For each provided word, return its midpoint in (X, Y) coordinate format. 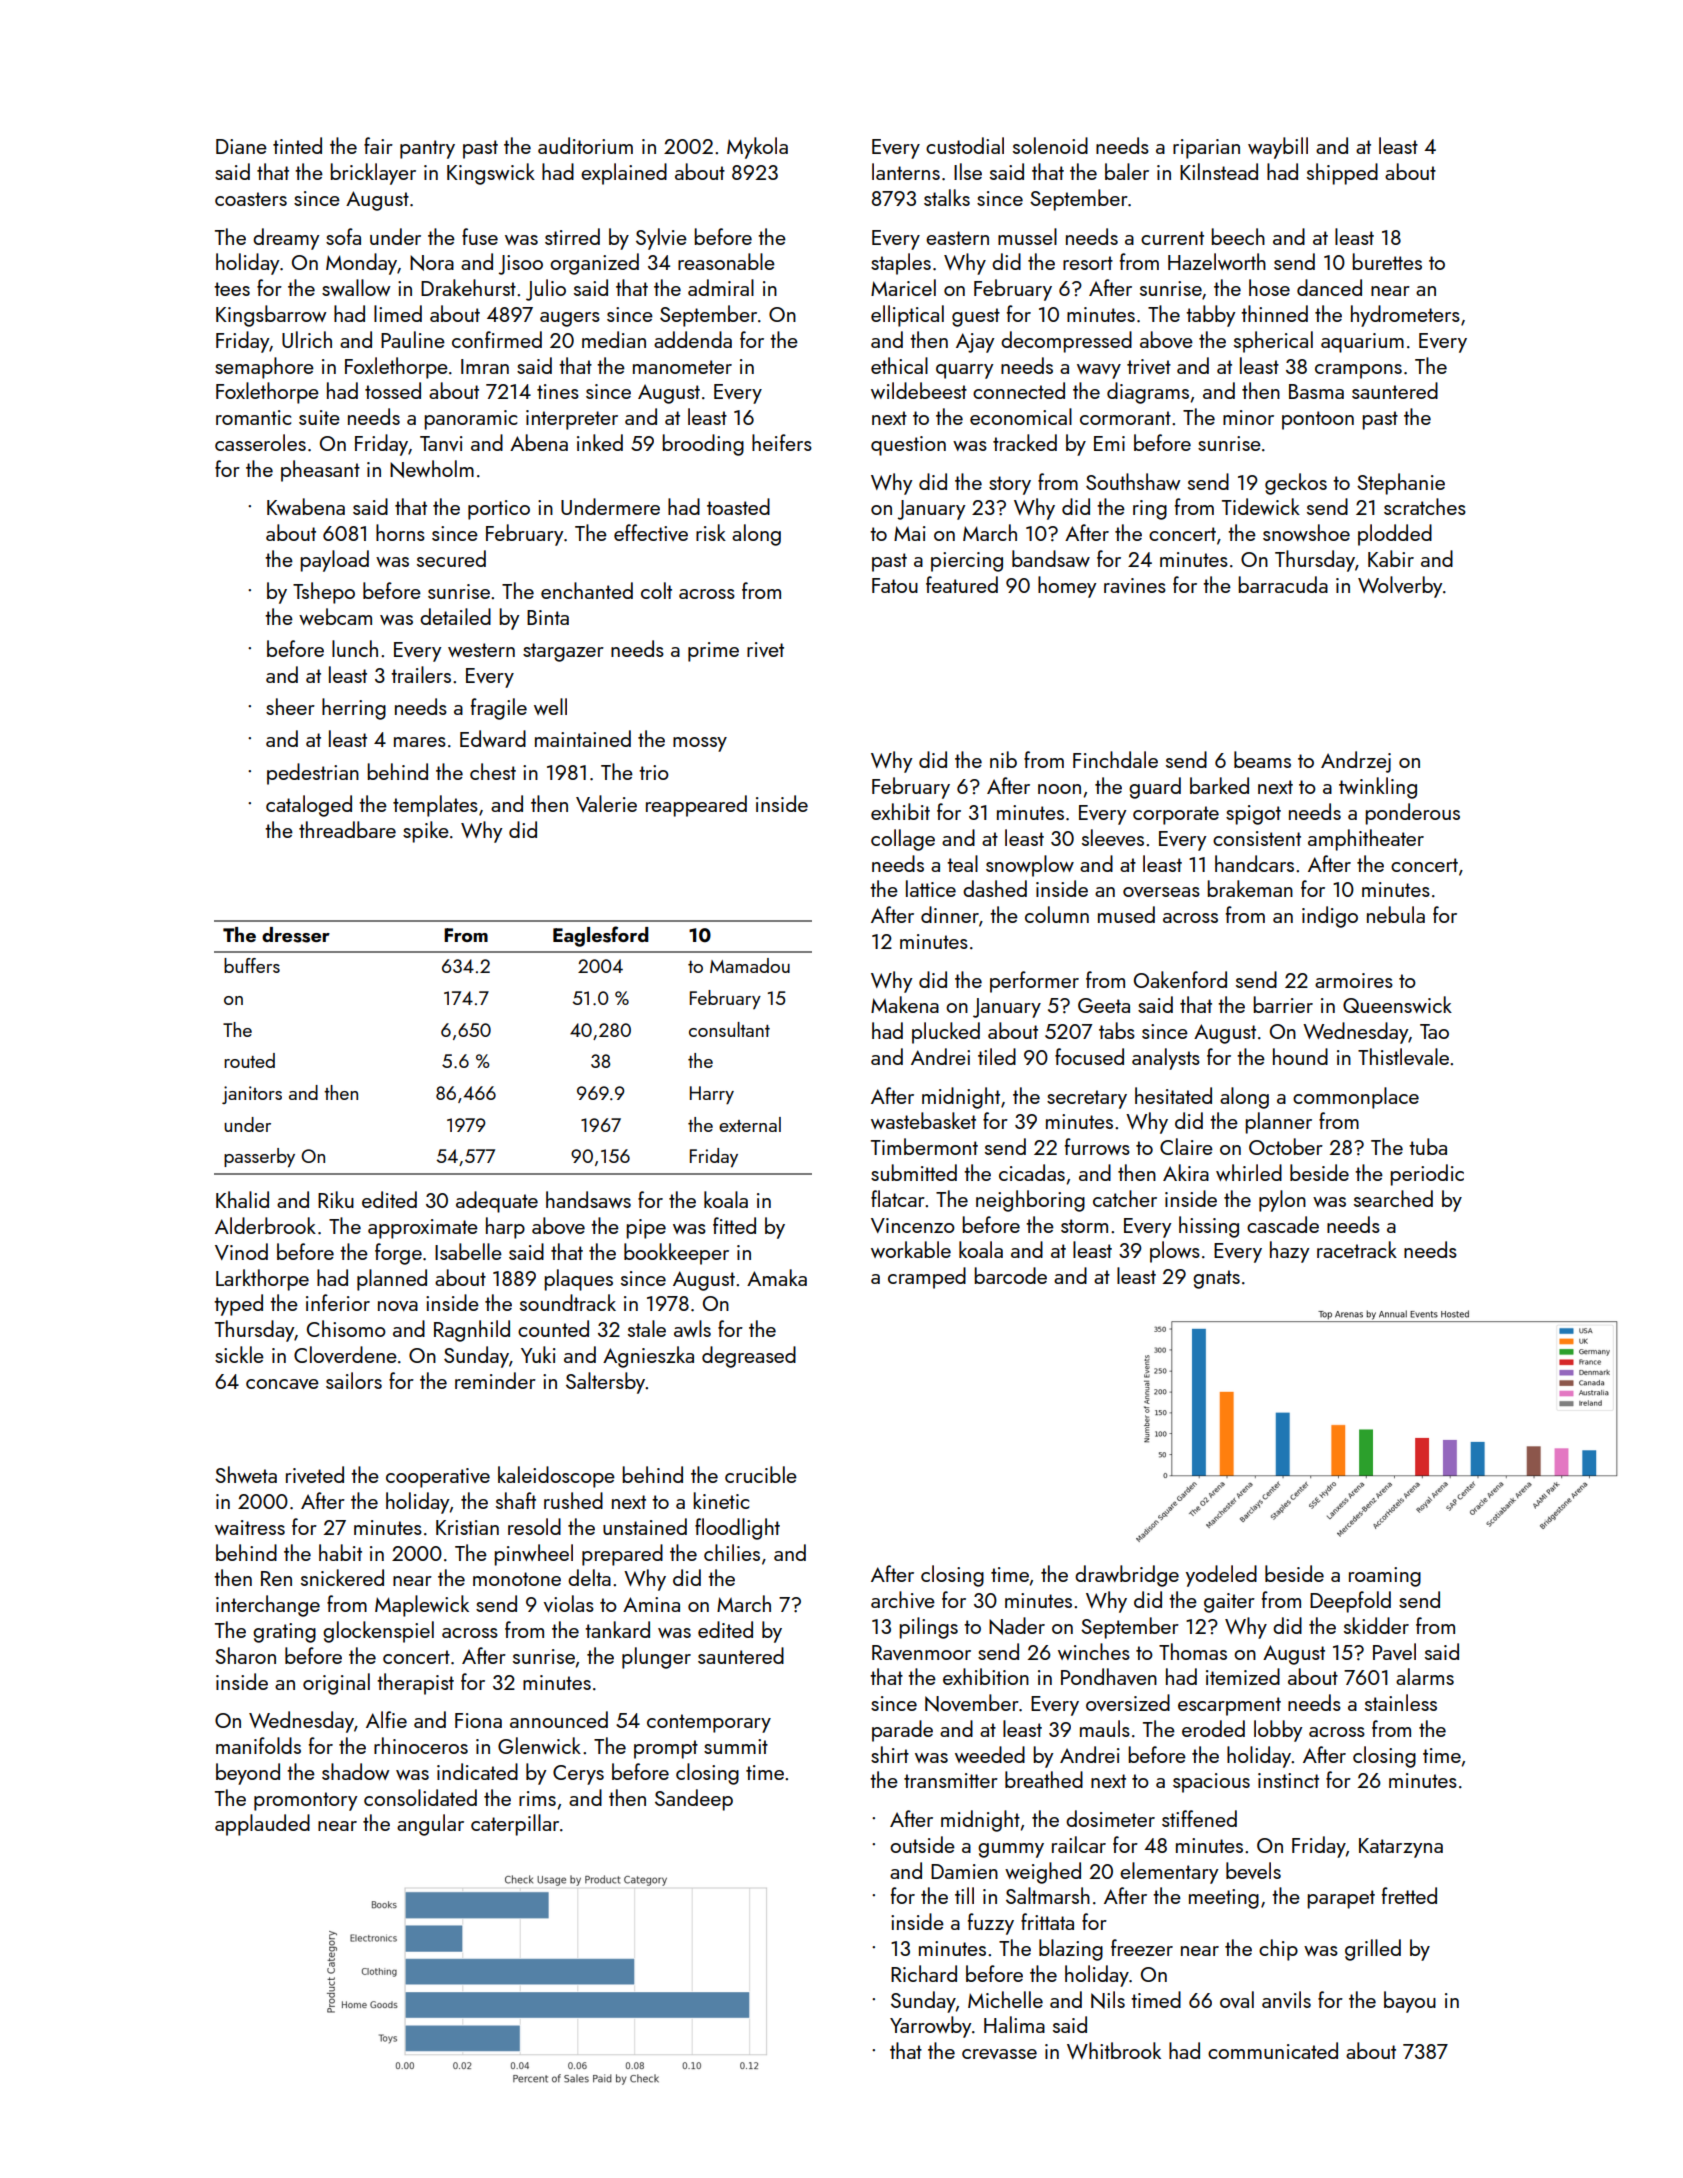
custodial (965, 145)
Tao (1434, 1031)
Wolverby (1400, 587)
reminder (495, 1380)
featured (962, 584)
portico (499, 510)
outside (922, 1844)
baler (1127, 171)
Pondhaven (1109, 1676)
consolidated (420, 1797)
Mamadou (750, 965)
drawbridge (1127, 1576)
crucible (761, 1474)
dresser (296, 935)
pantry (427, 149)
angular (430, 1825)
